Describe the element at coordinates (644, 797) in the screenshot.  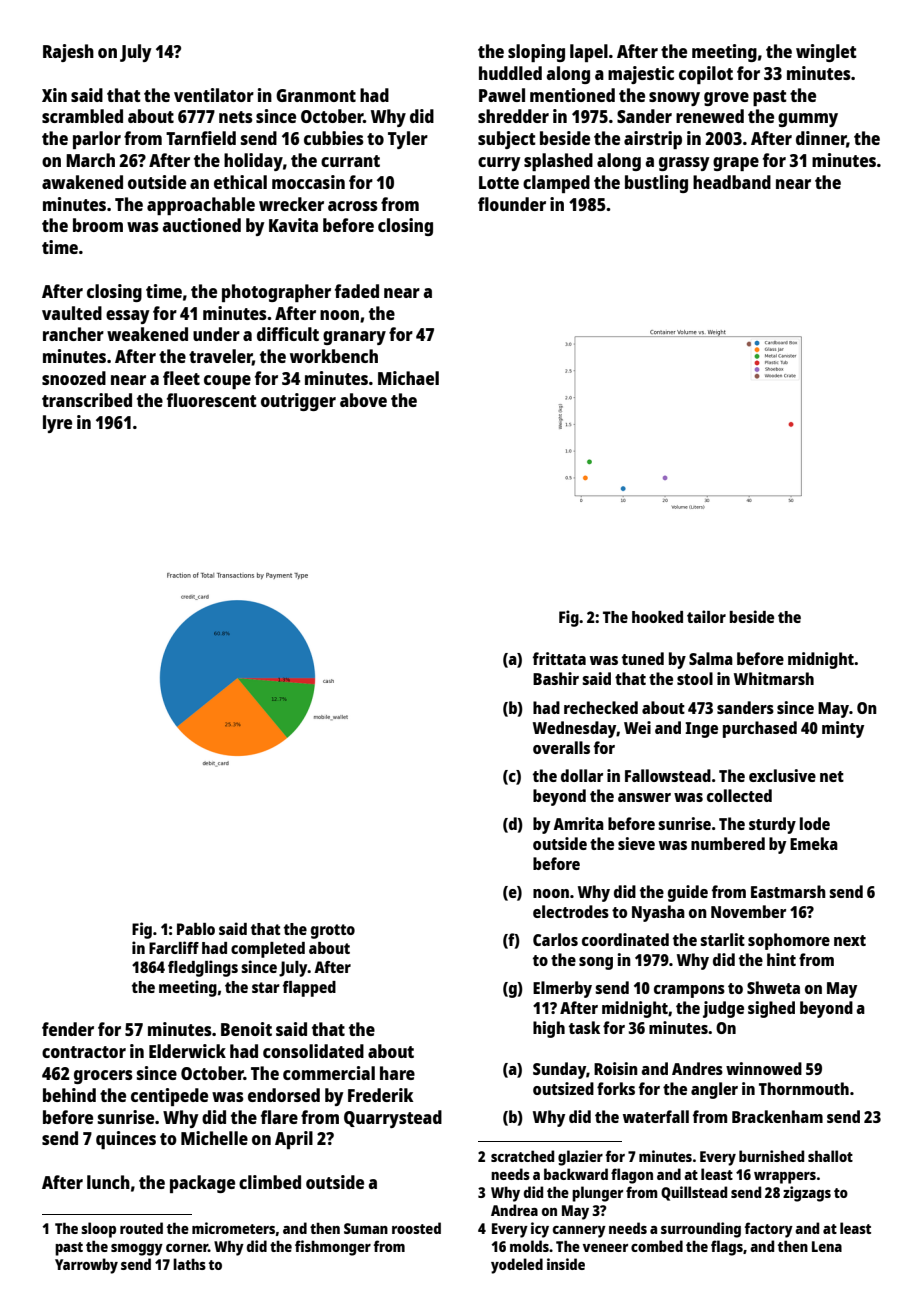
I see `answer` at that location.
